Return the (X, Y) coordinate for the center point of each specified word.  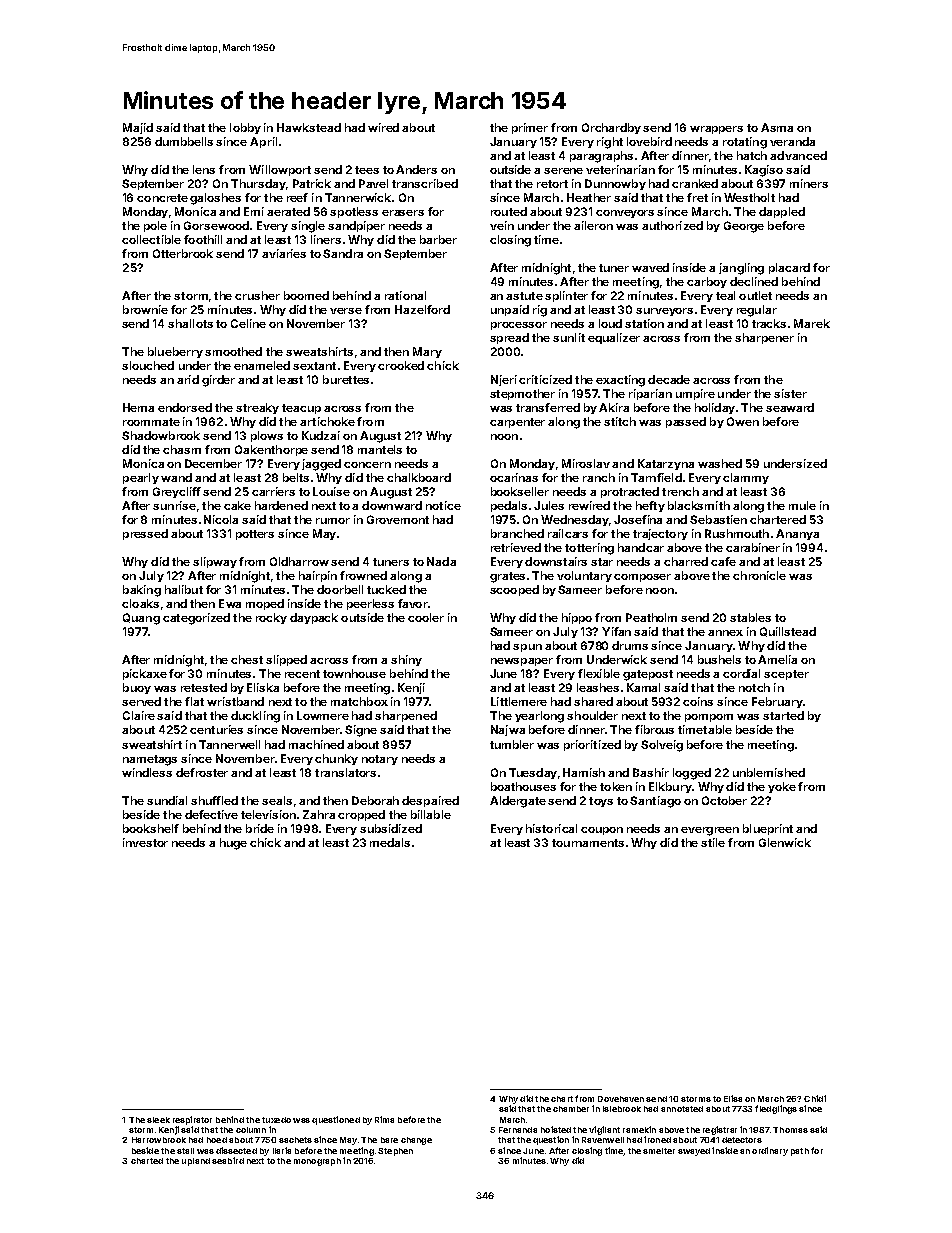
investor (145, 842)
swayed (694, 1152)
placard (789, 268)
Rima (384, 1119)
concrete (162, 198)
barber (438, 239)
